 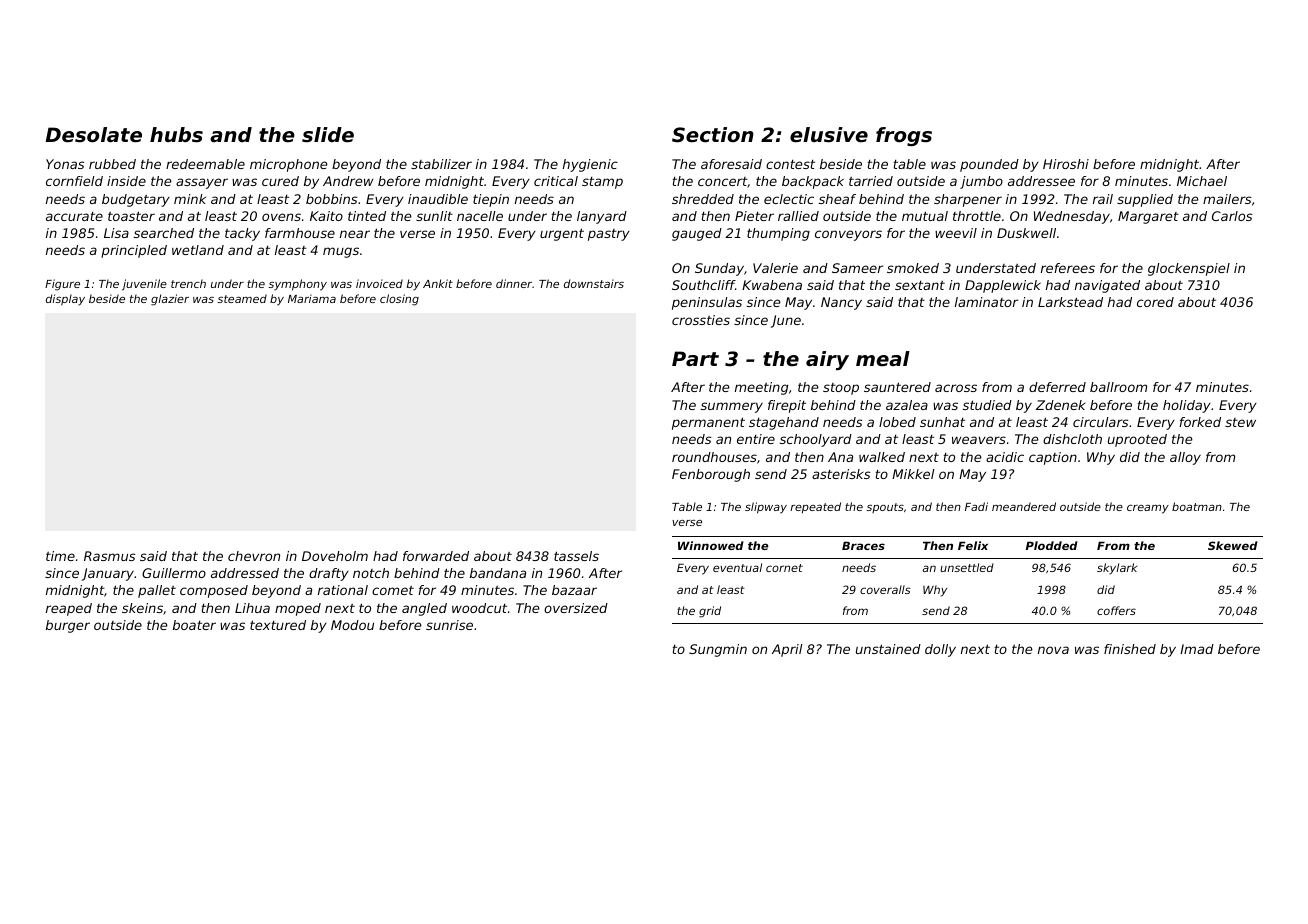 I want to click on Lihua, so click(x=252, y=608).
